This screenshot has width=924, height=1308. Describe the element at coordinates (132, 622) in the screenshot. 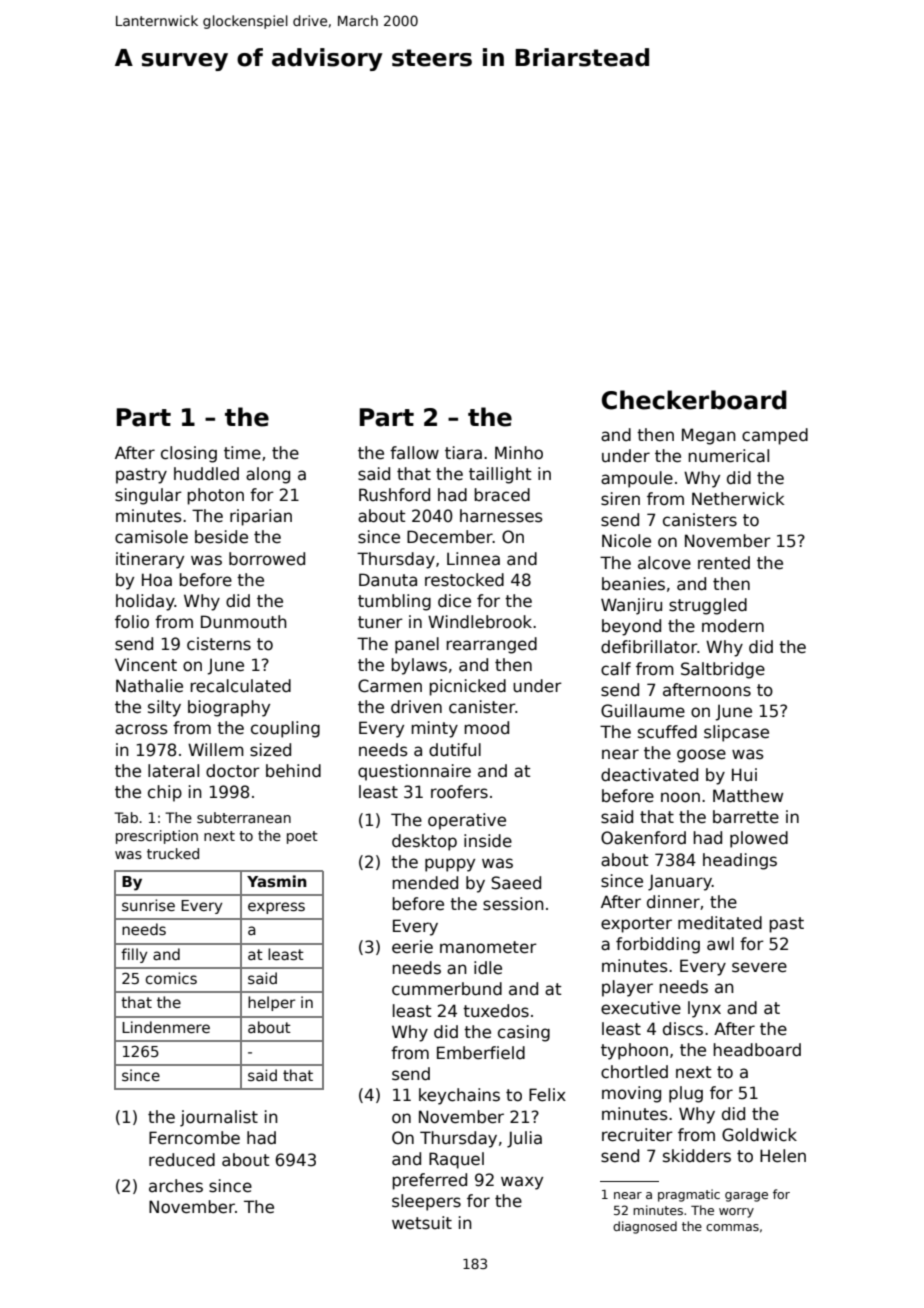

I see `folio` at that location.
